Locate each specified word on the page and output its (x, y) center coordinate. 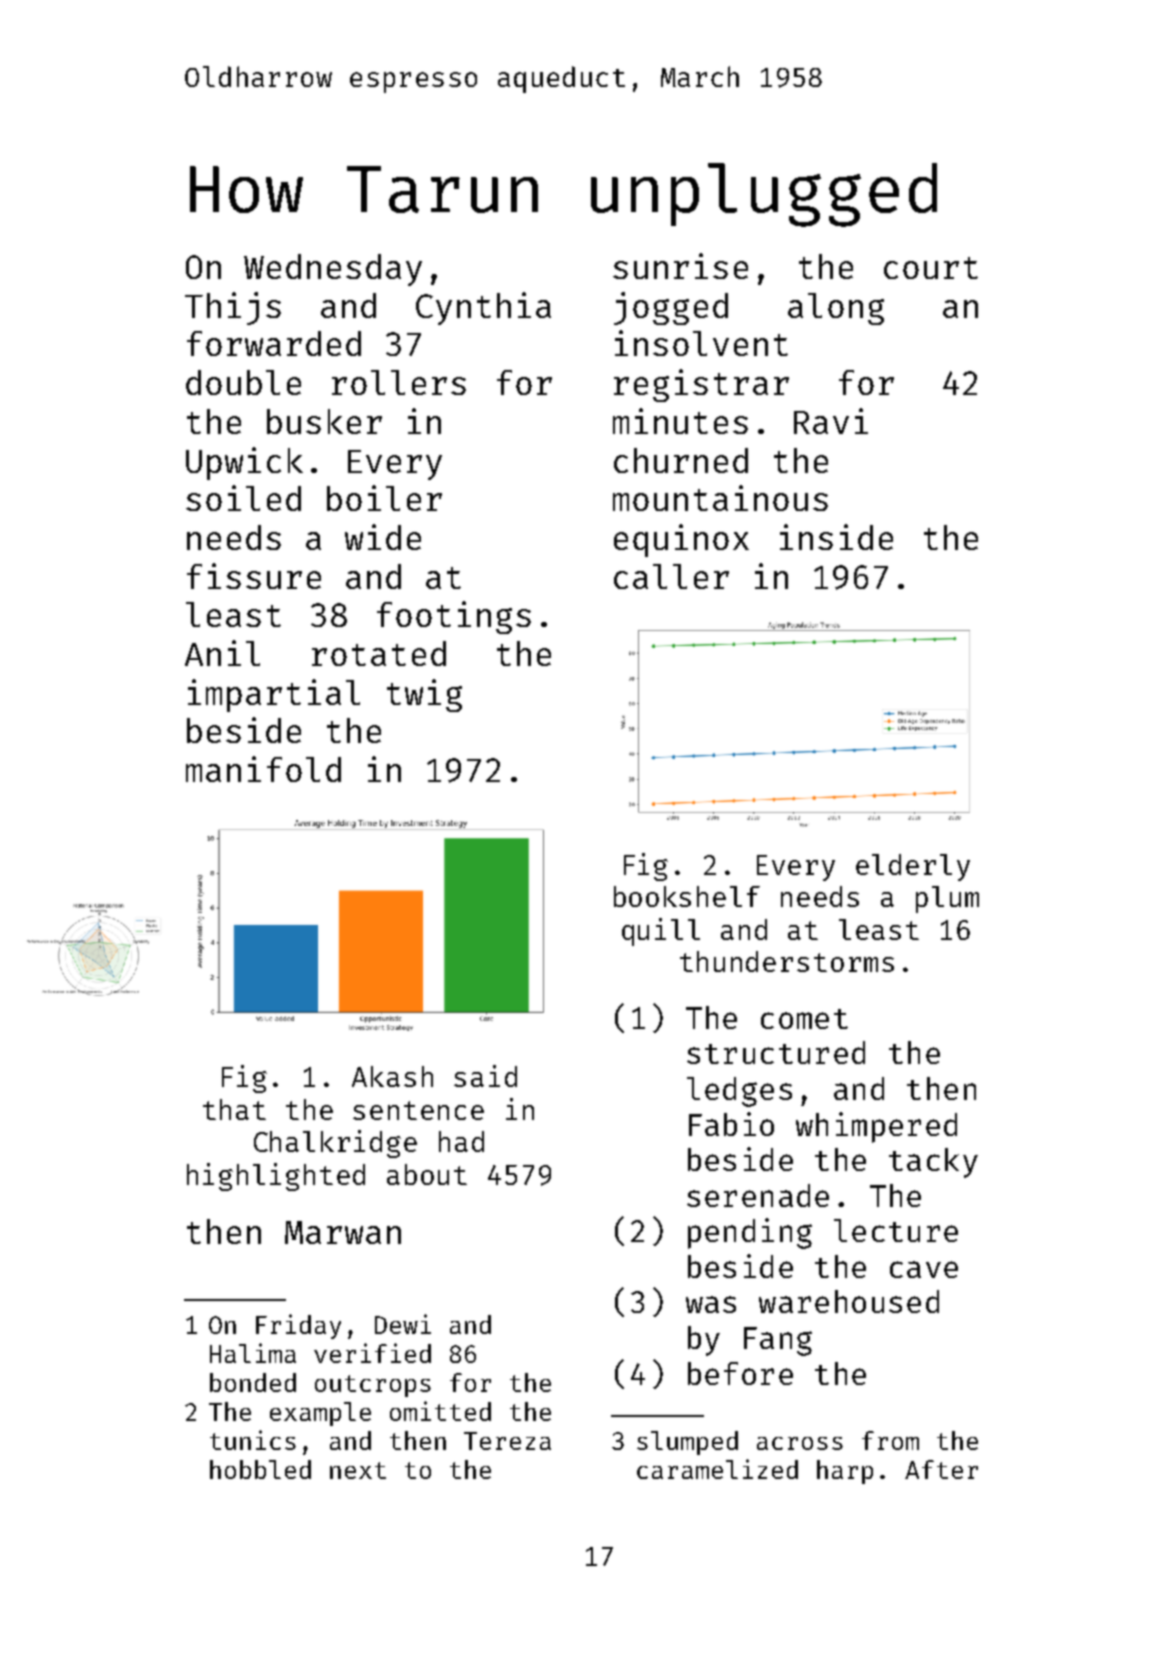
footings (454, 617)
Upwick (244, 463)
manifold (263, 769)
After (941, 1469)
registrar (701, 385)
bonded (253, 1382)
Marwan (343, 1232)
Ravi (831, 421)
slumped (687, 1443)
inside (836, 537)
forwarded (274, 343)
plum (947, 899)
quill (661, 932)
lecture (896, 1230)
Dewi (403, 1324)
